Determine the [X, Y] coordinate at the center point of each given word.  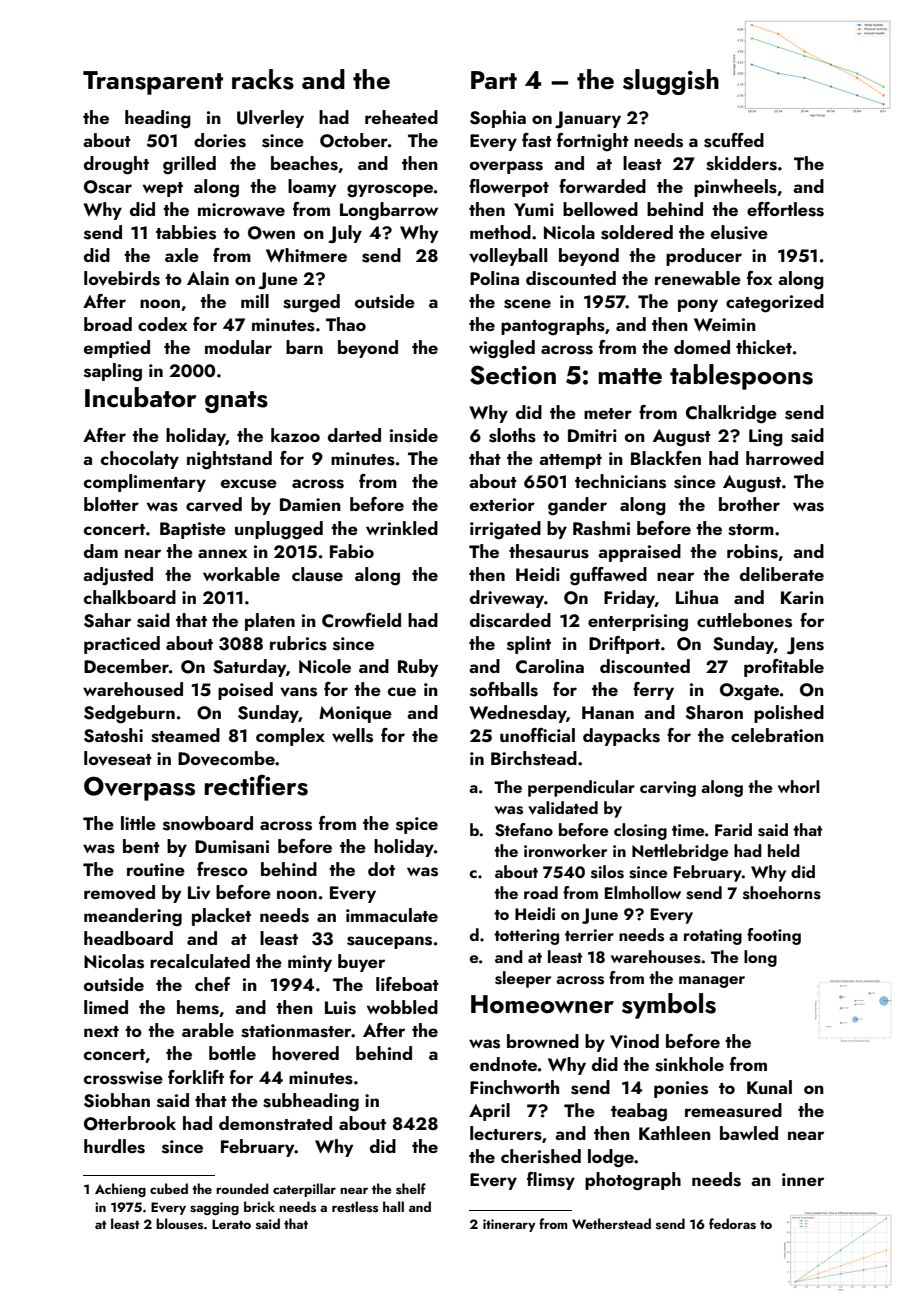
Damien [310, 504]
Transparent [153, 83]
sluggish [671, 82]
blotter [111, 504]
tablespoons [741, 377]
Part [494, 80]
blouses [179, 1223]
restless [355, 1206]
